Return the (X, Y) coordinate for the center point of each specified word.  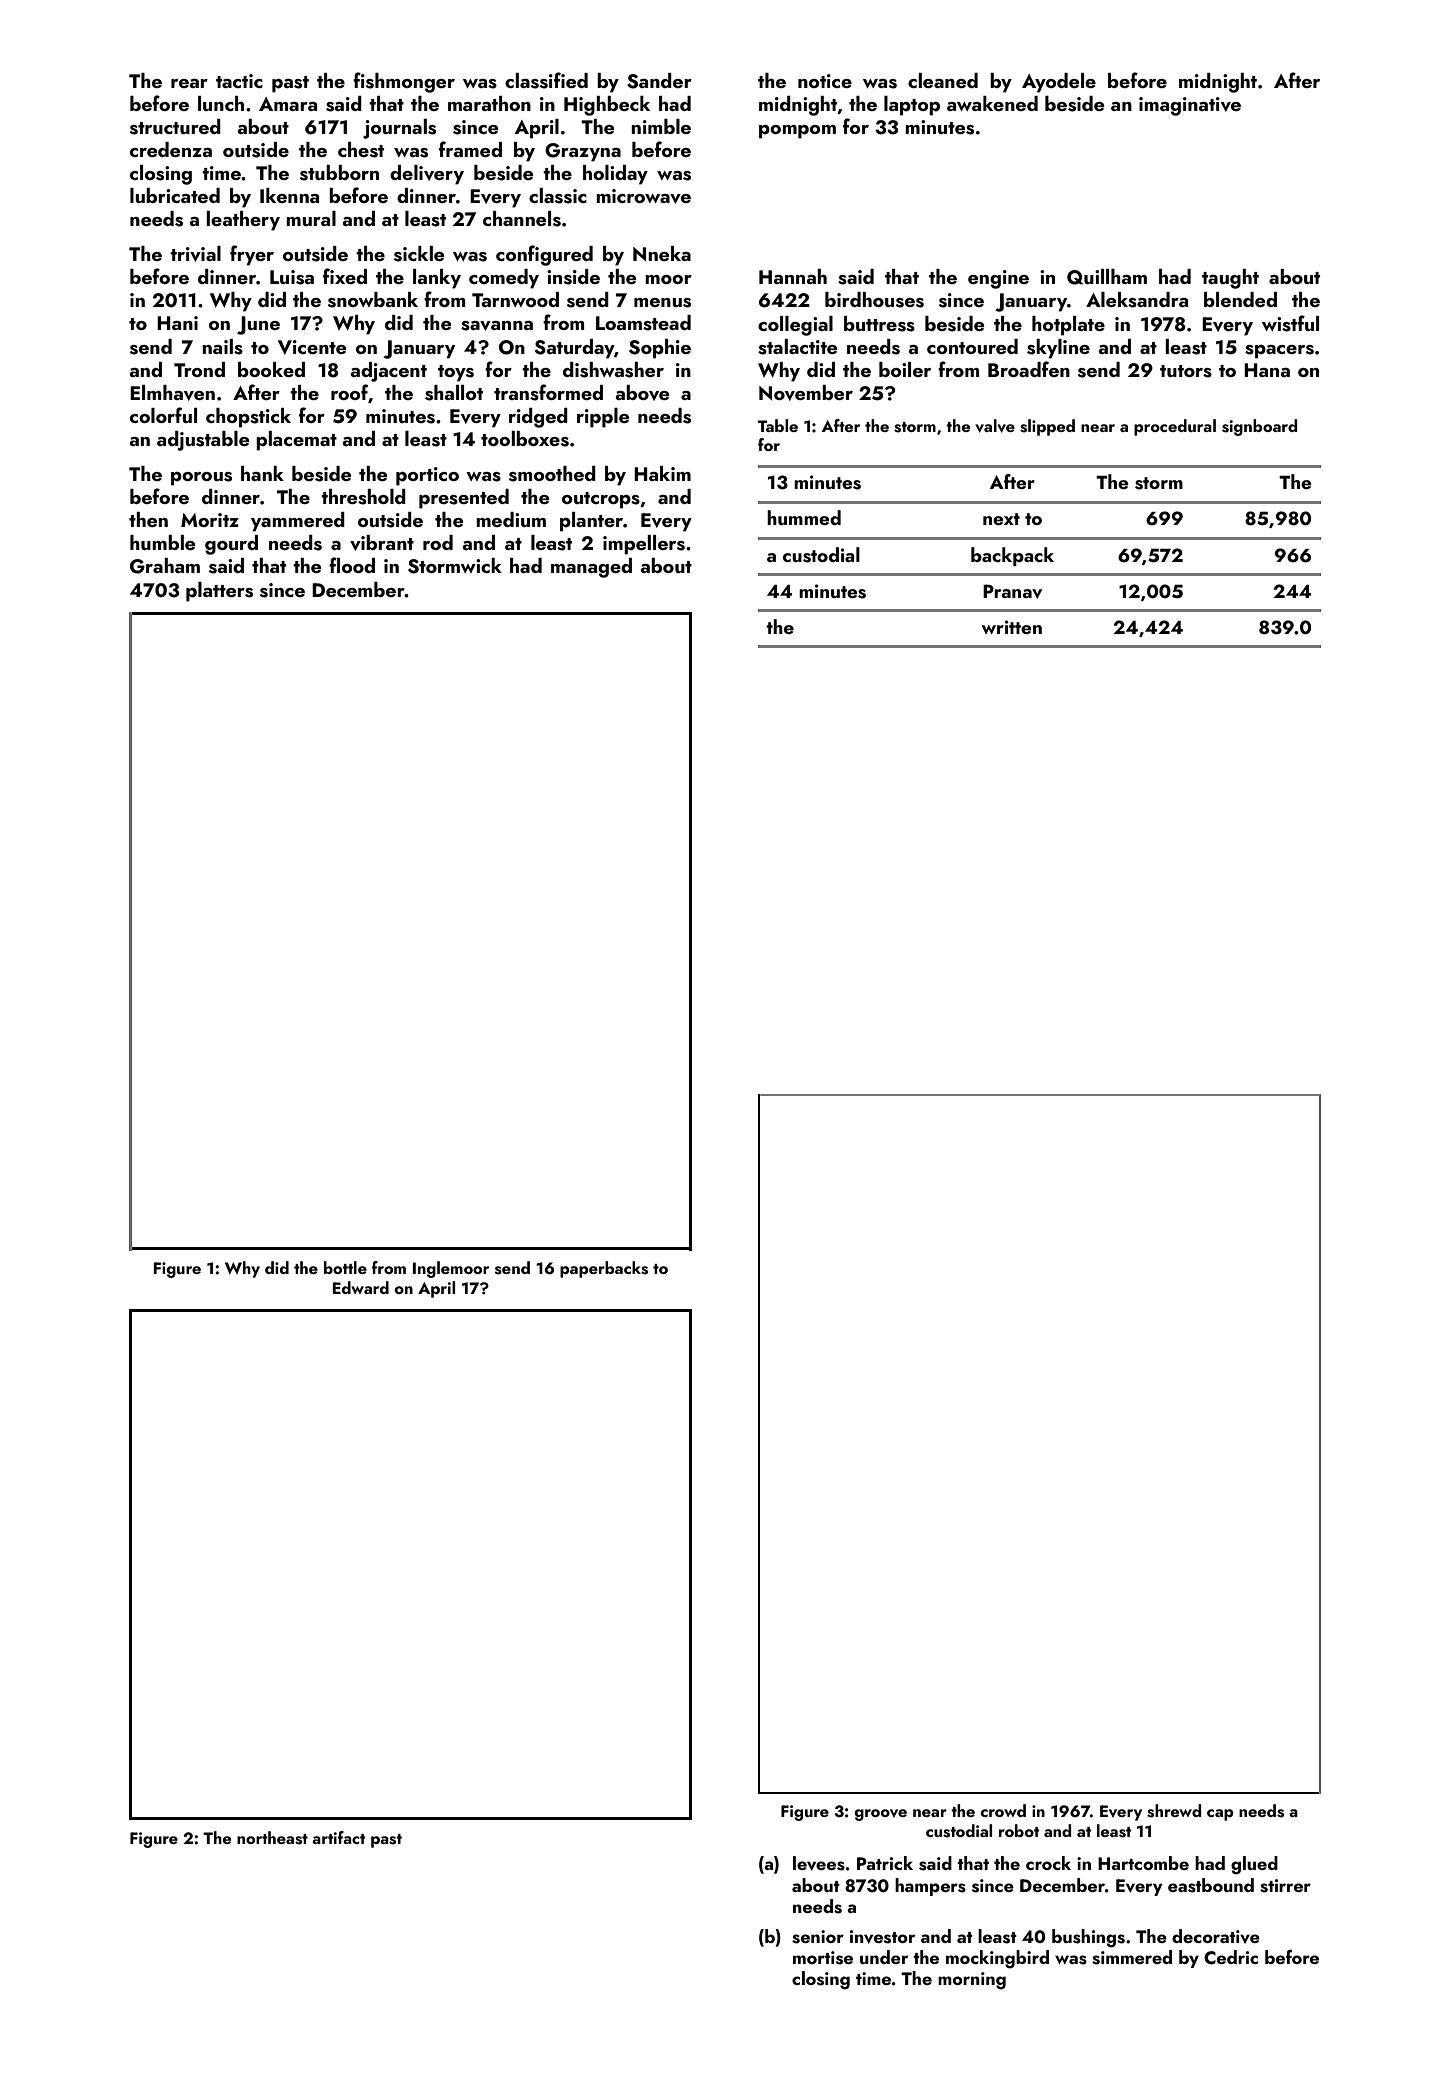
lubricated (175, 195)
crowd (1003, 1810)
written (1011, 627)
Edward (361, 1287)
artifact (338, 1837)
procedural (1175, 427)
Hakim (662, 473)
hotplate (1068, 326)
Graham (165, 566)
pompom (797, 132)
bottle (345, 1267)
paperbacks (604, 1269)
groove (881, 1815)
